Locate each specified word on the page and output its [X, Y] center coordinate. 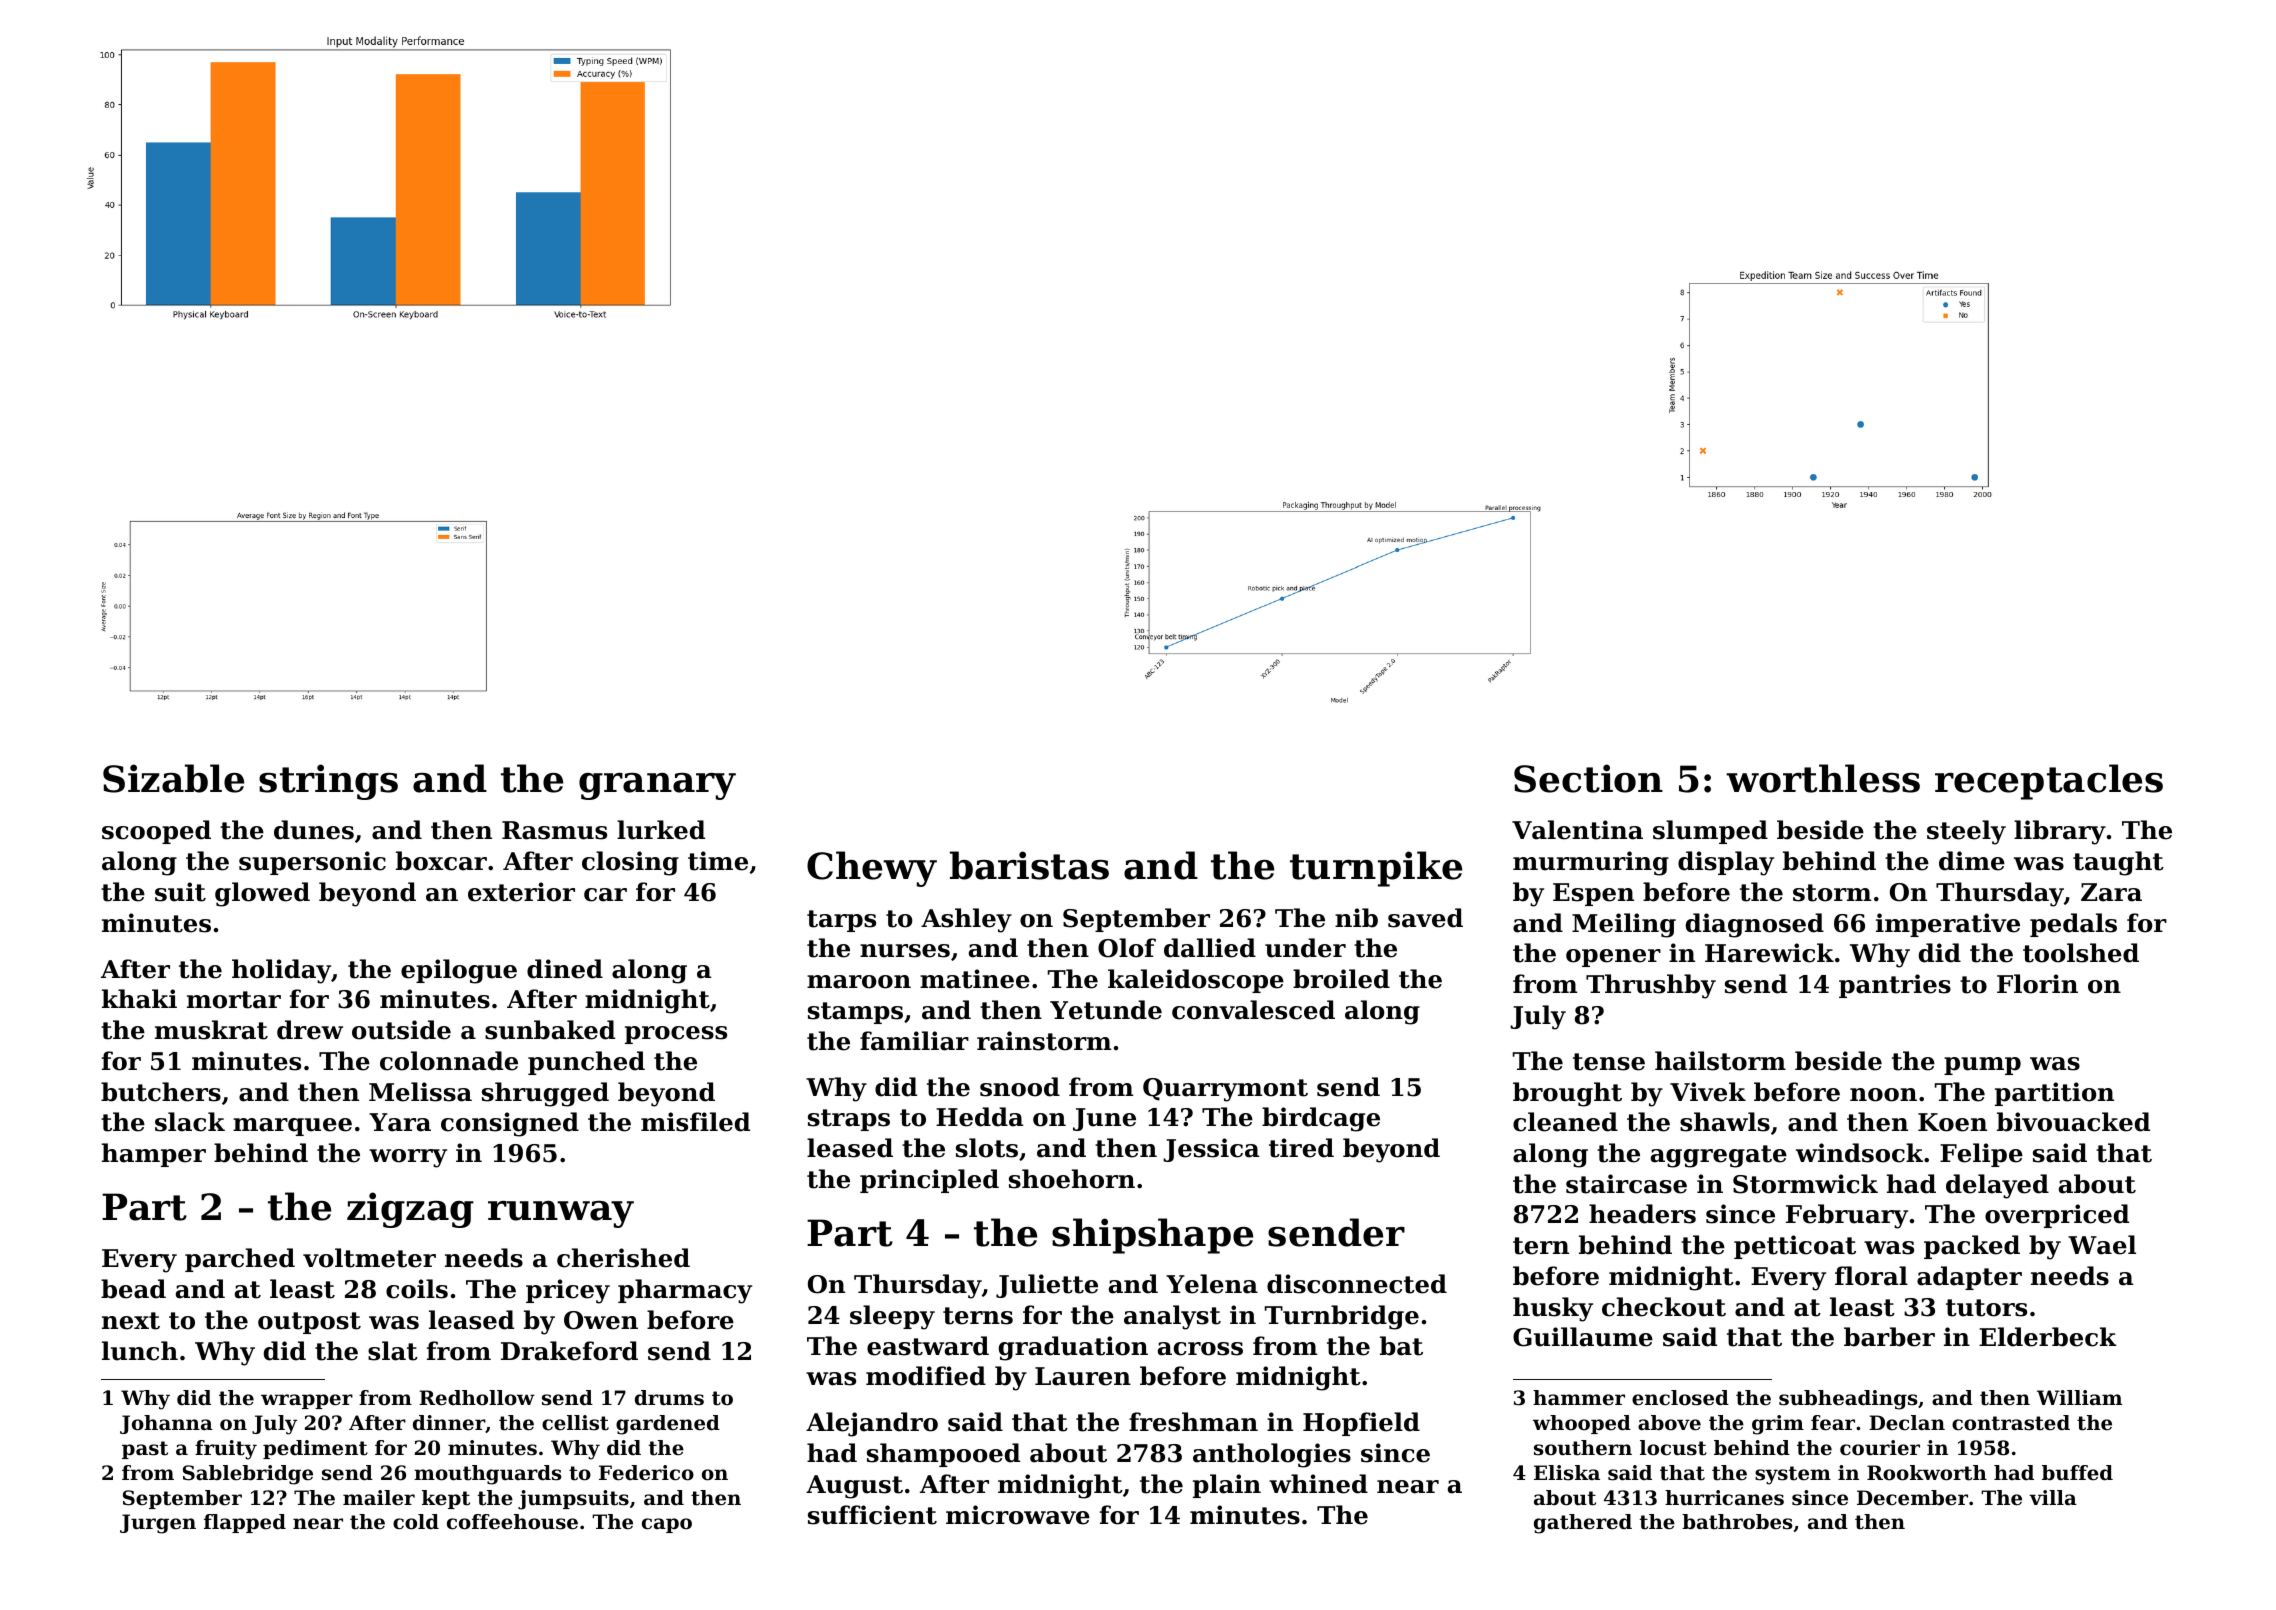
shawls [1725, 1122]
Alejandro [872, 1424]
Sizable [173, 778]
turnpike [1376, 869]
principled [929, 1181]
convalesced [1253, 1010]
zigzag [410, 1210]
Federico [646, 1473]
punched [586, 1063]
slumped [1710, 832]
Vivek [1708, 1092]
